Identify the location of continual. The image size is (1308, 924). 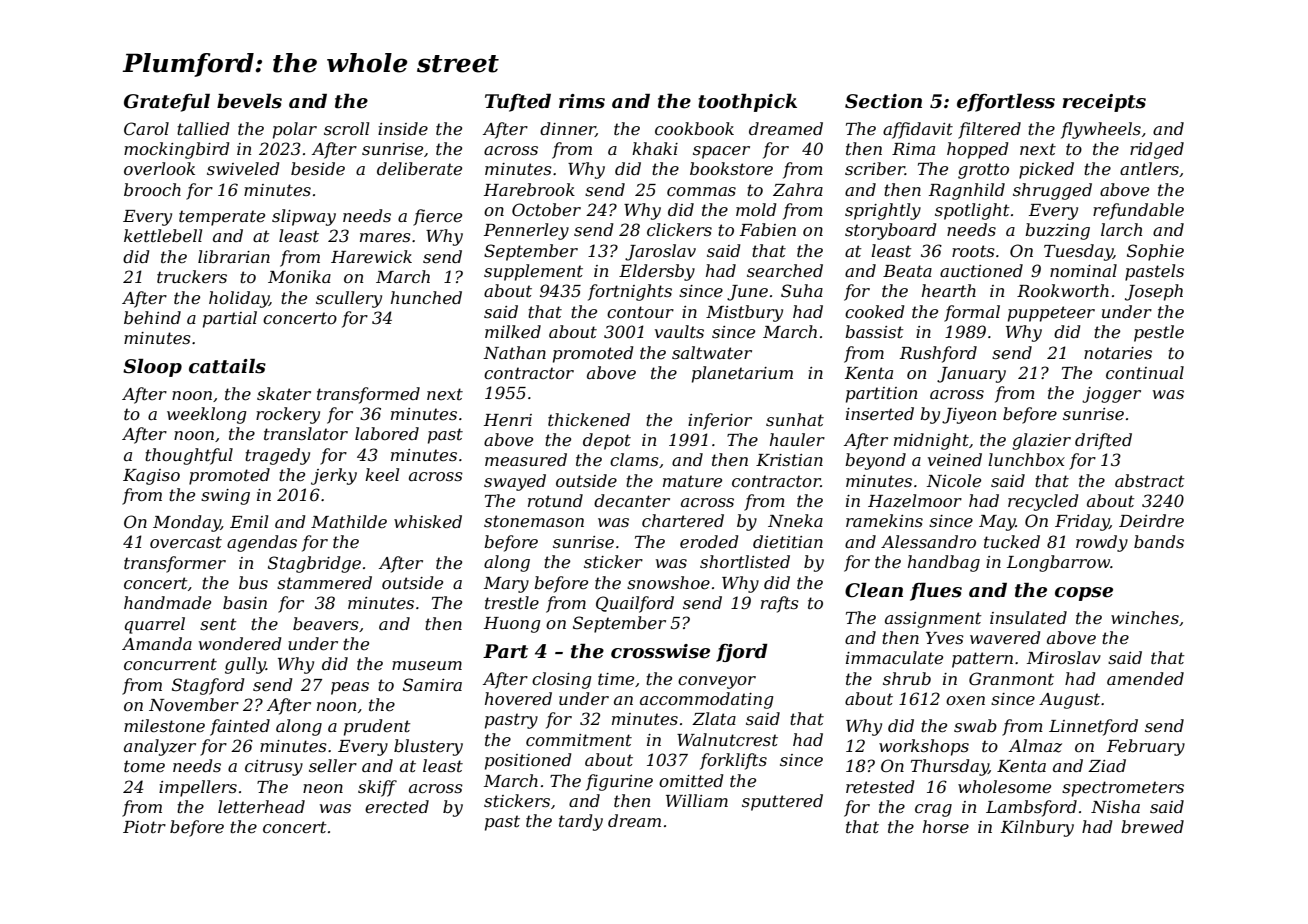
(1145, 372).
